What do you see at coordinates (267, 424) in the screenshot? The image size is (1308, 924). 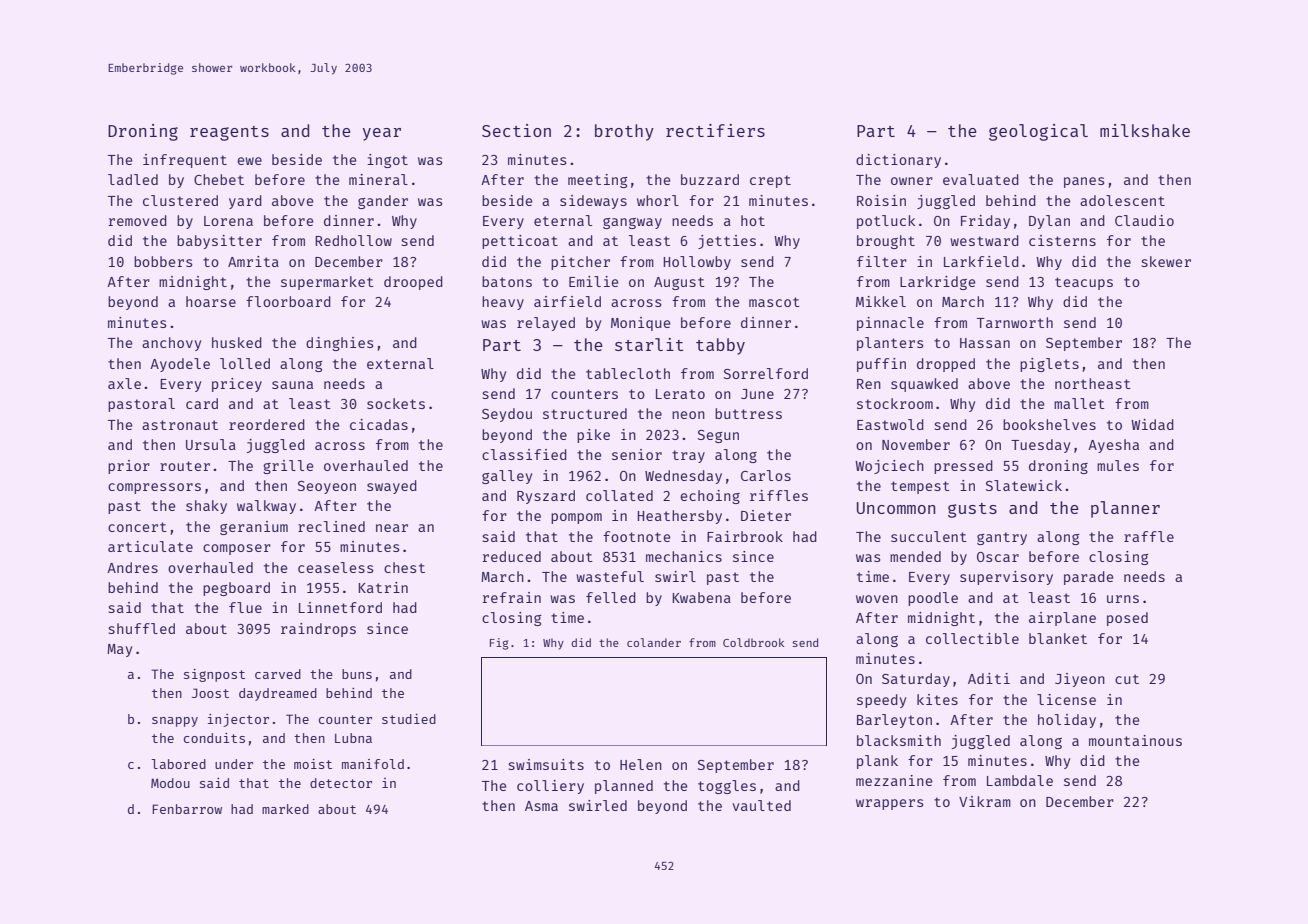 I see `reordered` at bounding box center [267, 424].
